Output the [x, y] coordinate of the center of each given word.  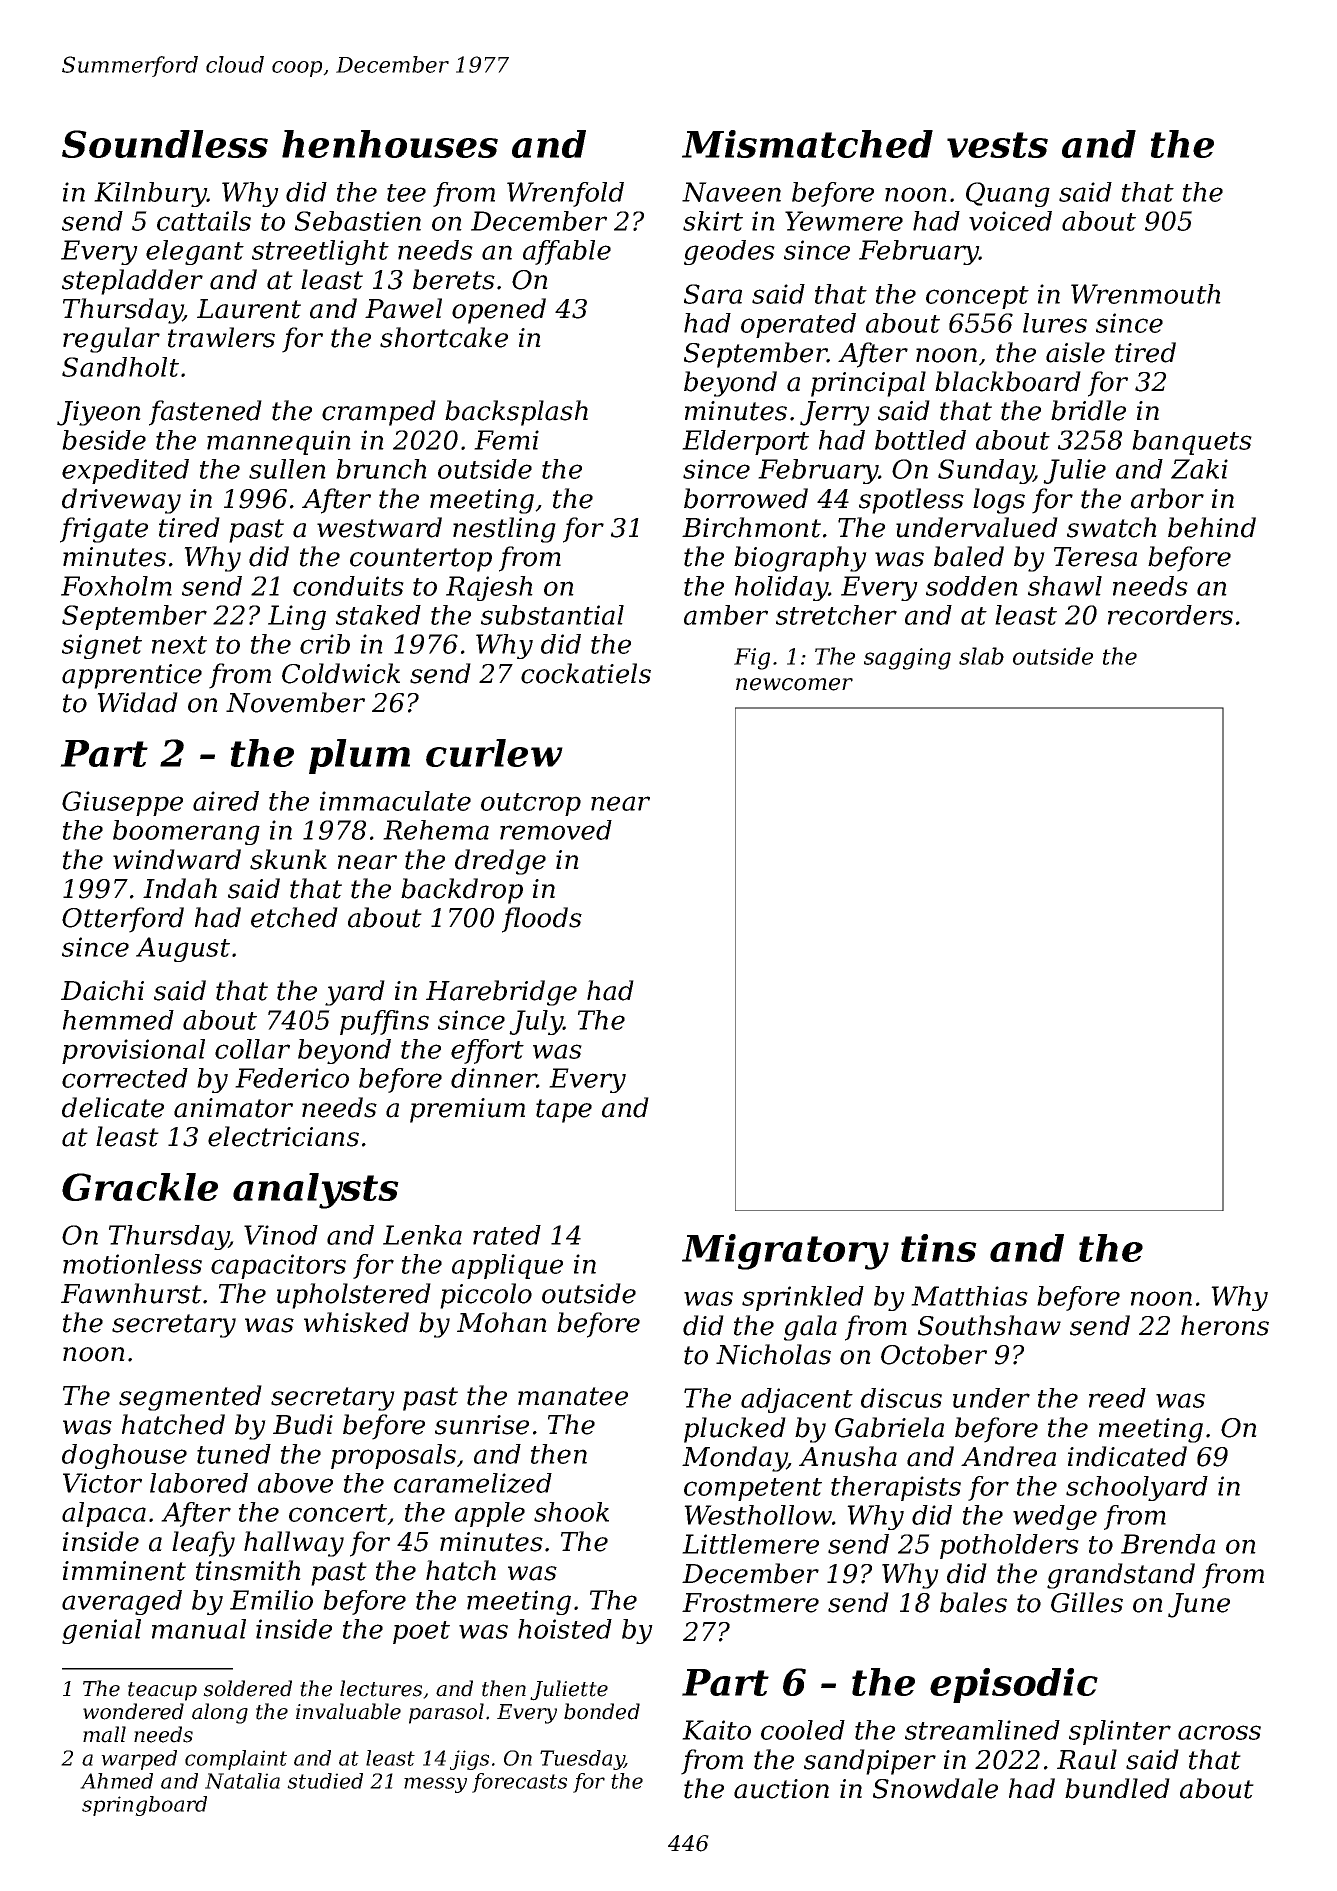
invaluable [348, 1711]
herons [1225, 1325]
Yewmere [844, 221]
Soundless [165, 144]
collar [252, 1049]
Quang [1008, 194]
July [536, 1022]
